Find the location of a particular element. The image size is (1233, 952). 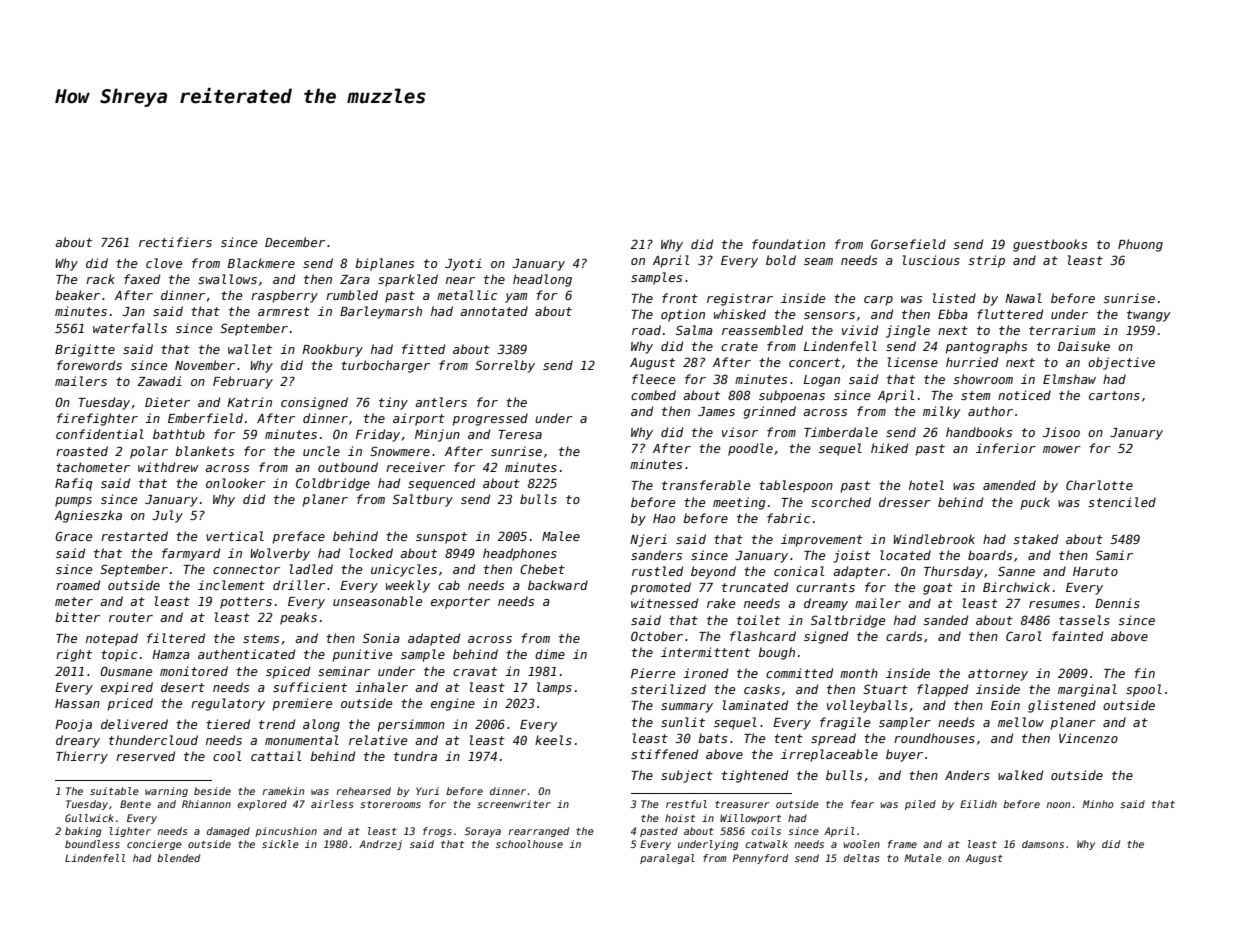

combed is located at coordinates (653, 395).
